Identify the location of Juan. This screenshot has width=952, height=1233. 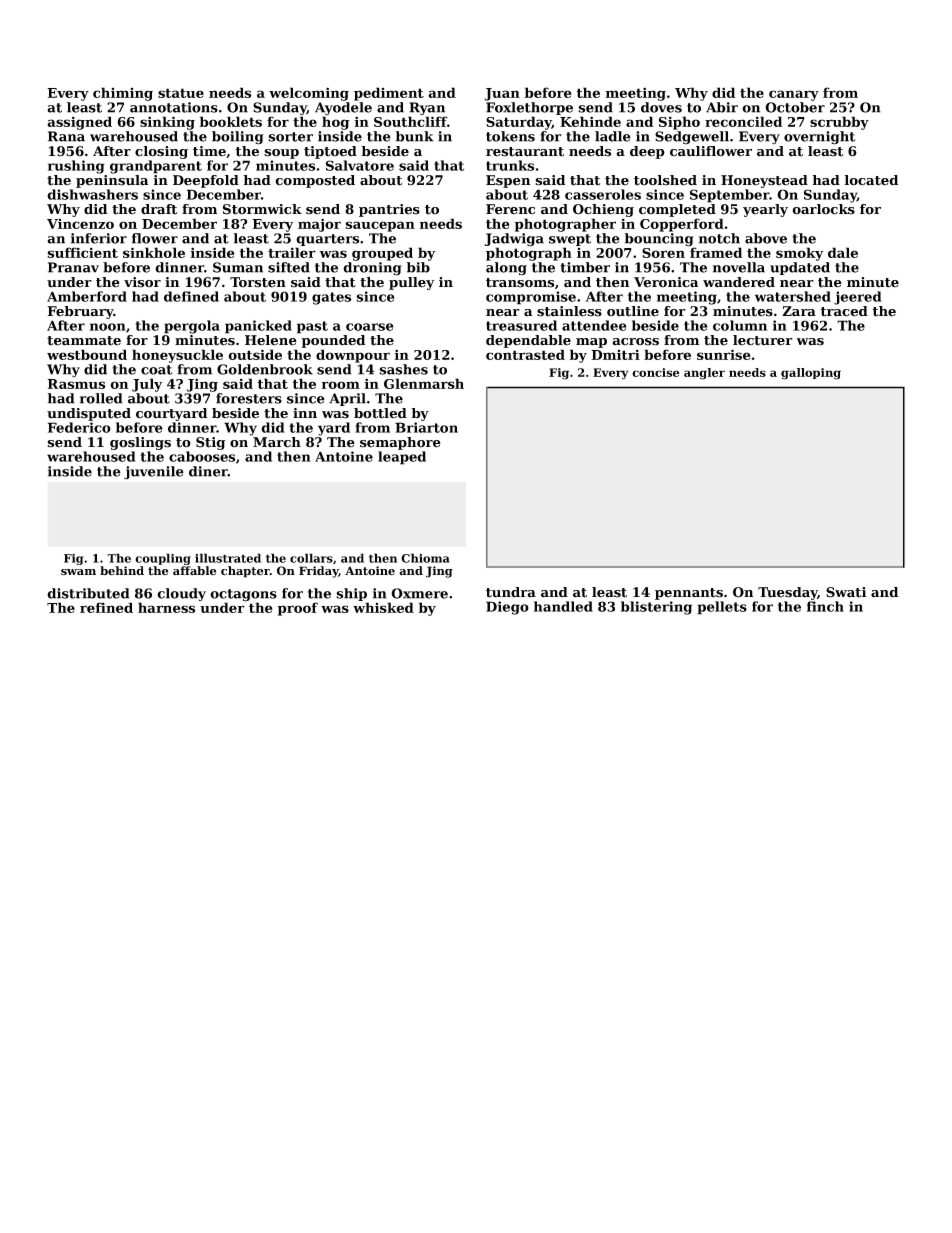
(502, 94).
